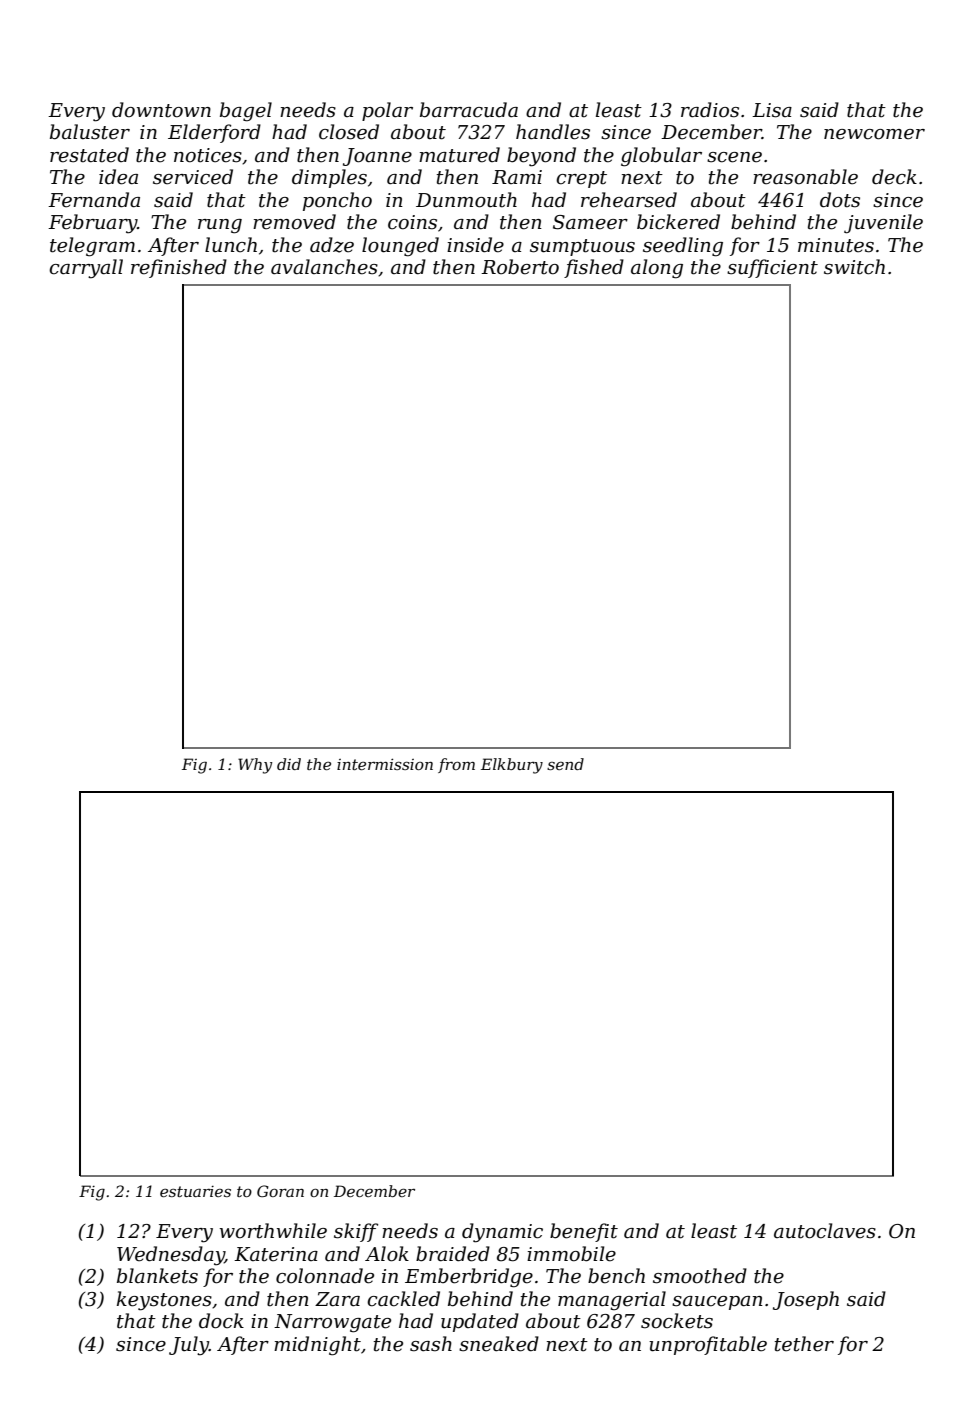  Describe the element at coordinates (717, 1303) in the screenshot. I see `saucepan` at that location.
